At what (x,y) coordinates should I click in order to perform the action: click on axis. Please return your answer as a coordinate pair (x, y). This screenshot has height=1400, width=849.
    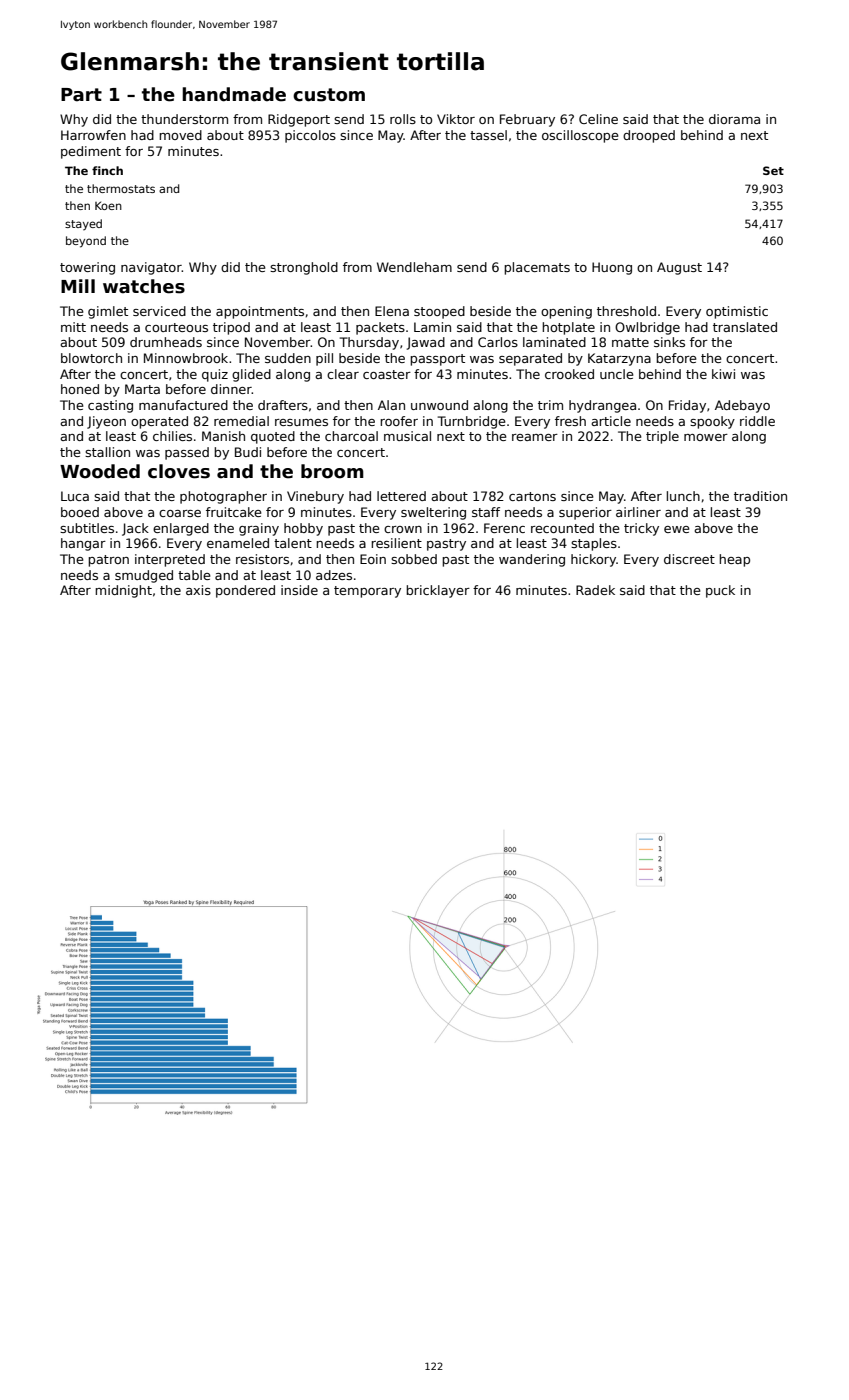
    Looking at the image, I should click on (198, 590).
